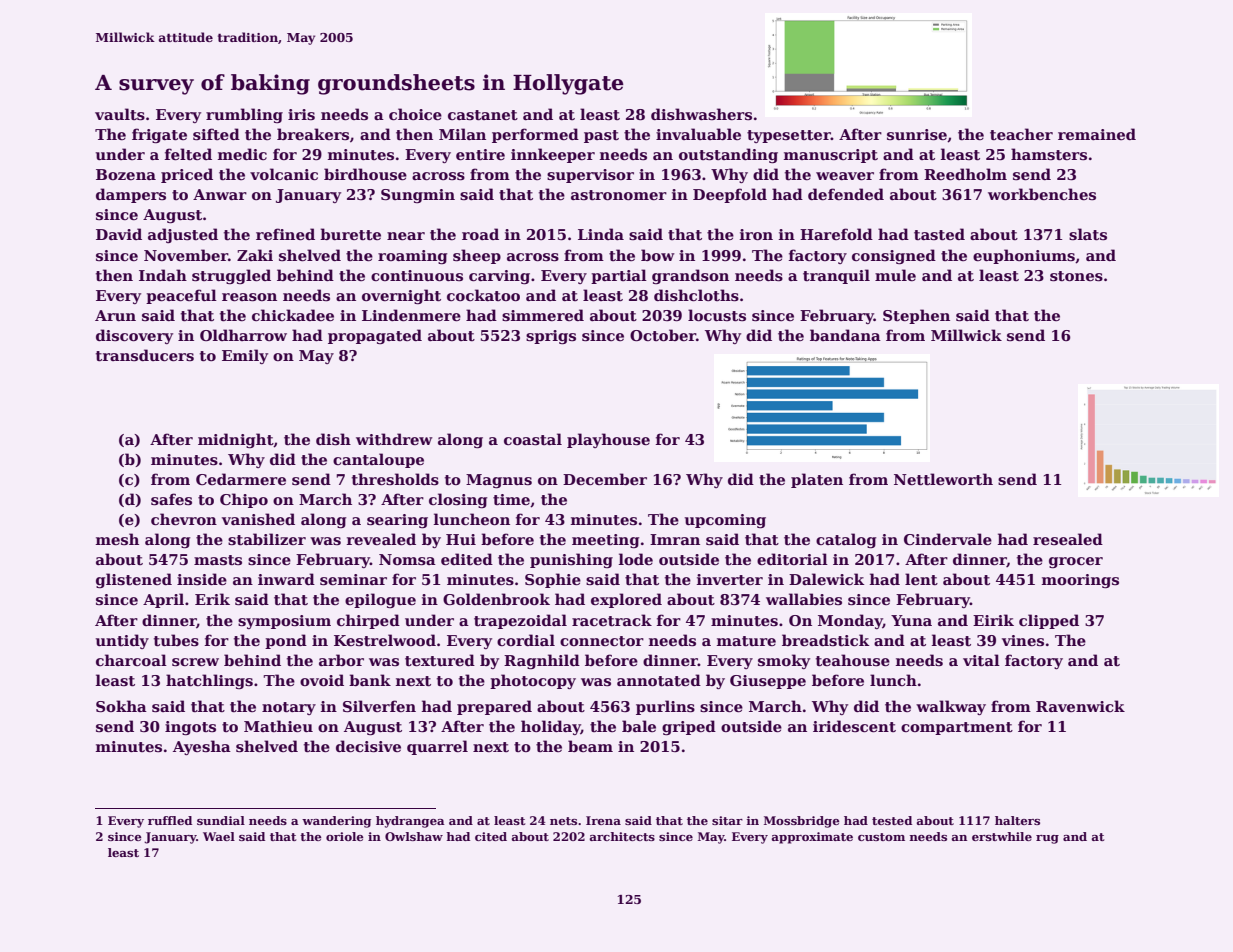  What do you see at coordinates (245, 356) in the screenshot?
I see `Emily` at bounding box center [245, 356].
